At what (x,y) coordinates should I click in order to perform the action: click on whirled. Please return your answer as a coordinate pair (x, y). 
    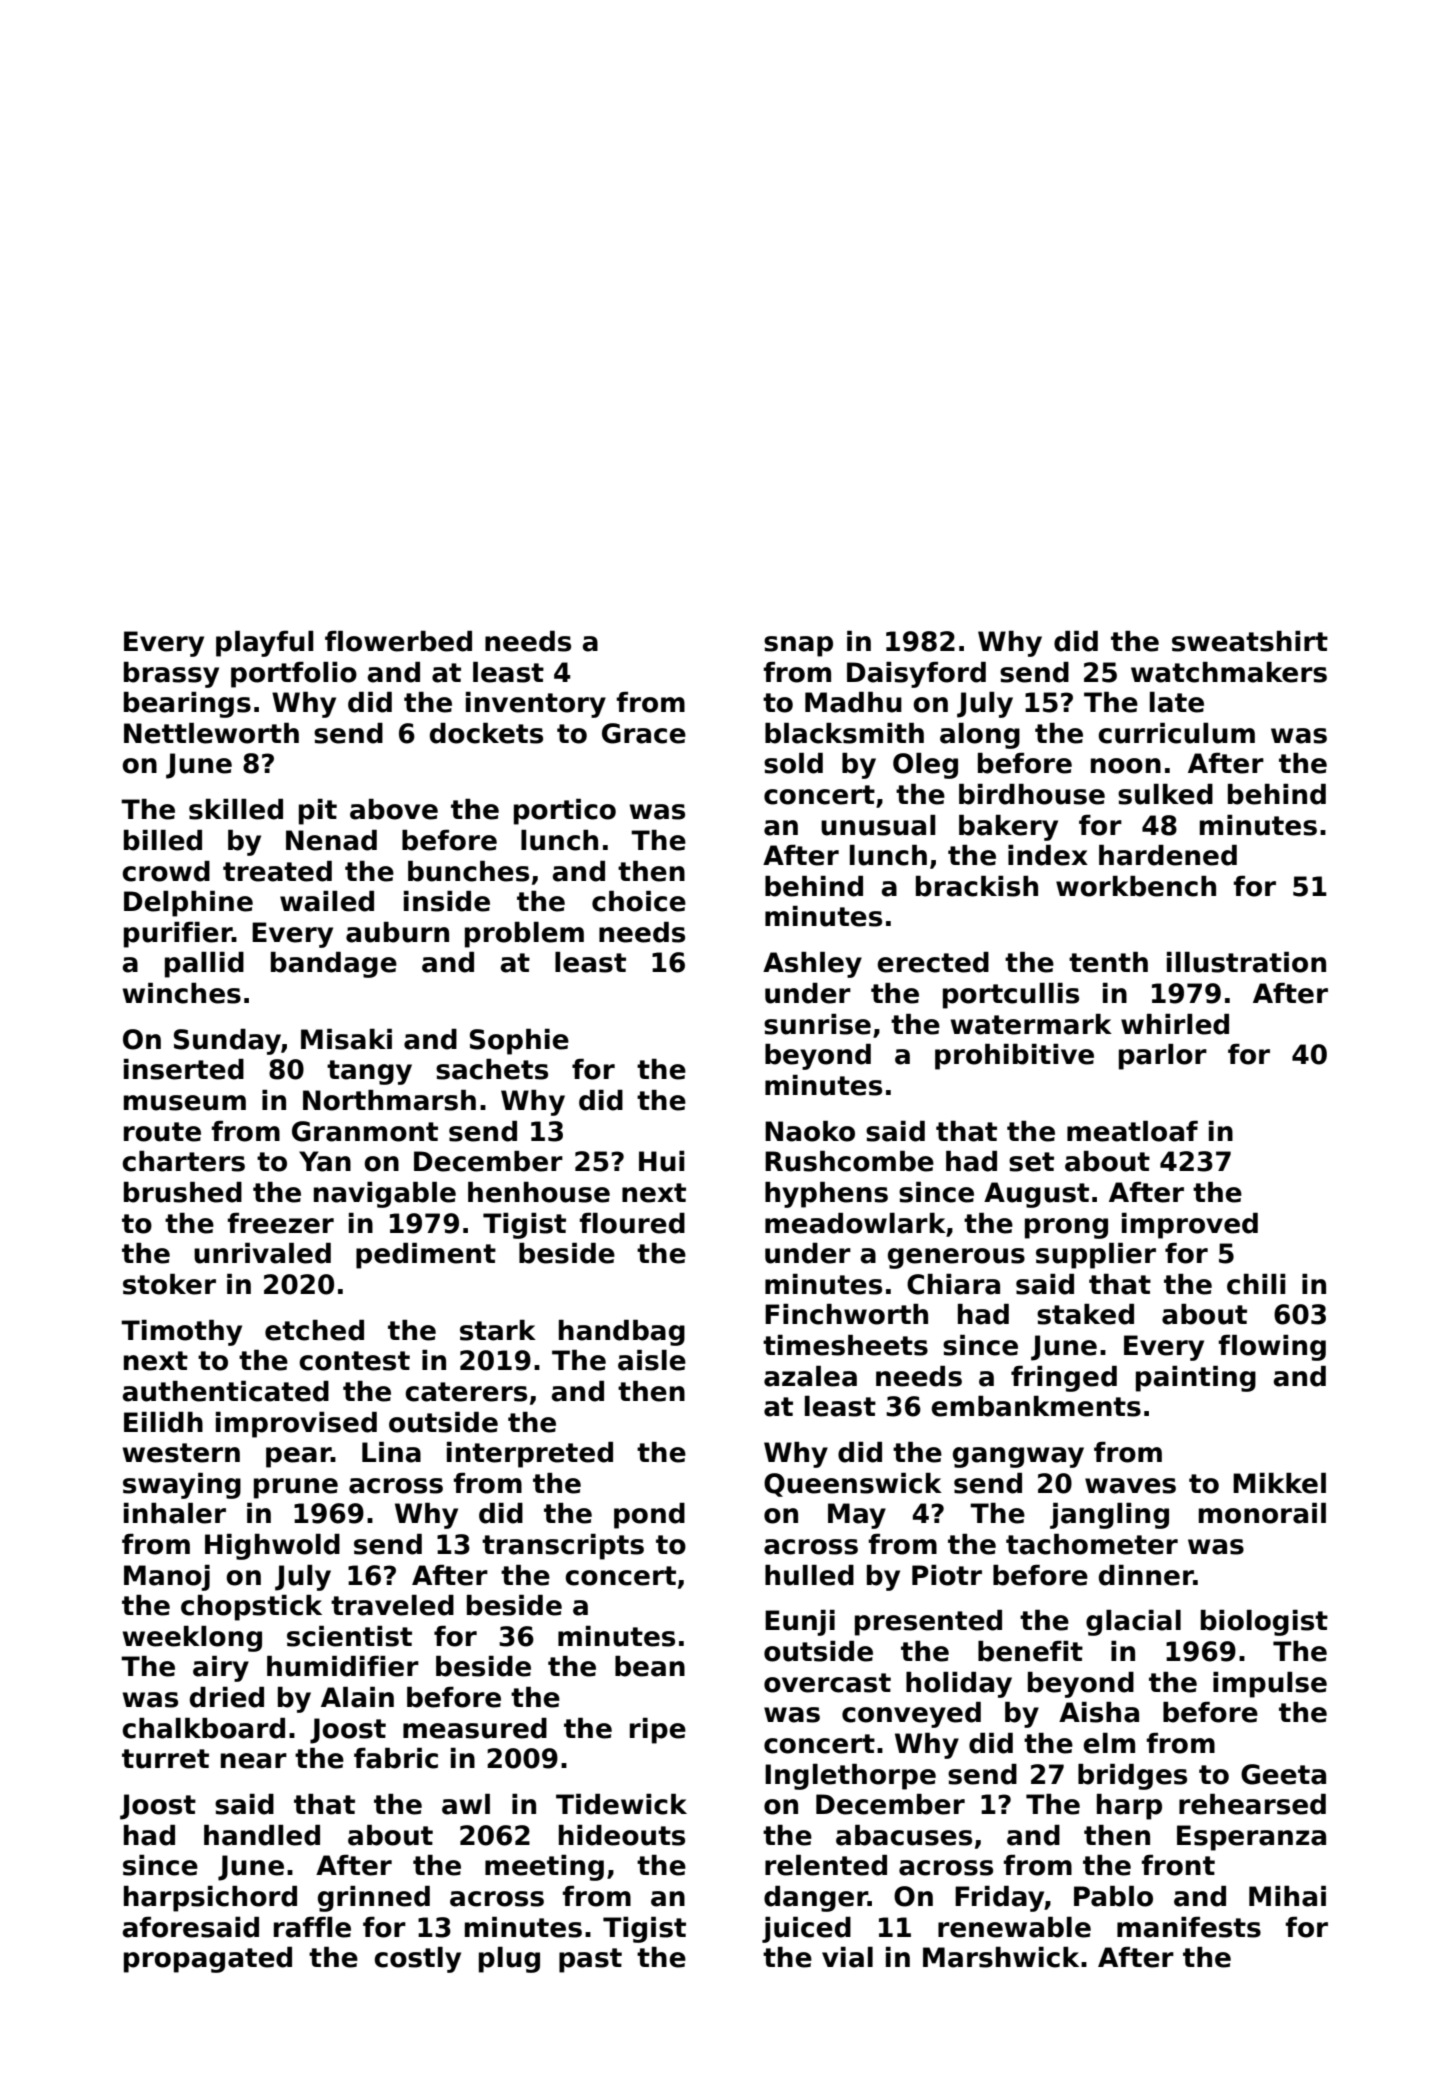
    Looking at the image, I should click on (1175, 1024).
